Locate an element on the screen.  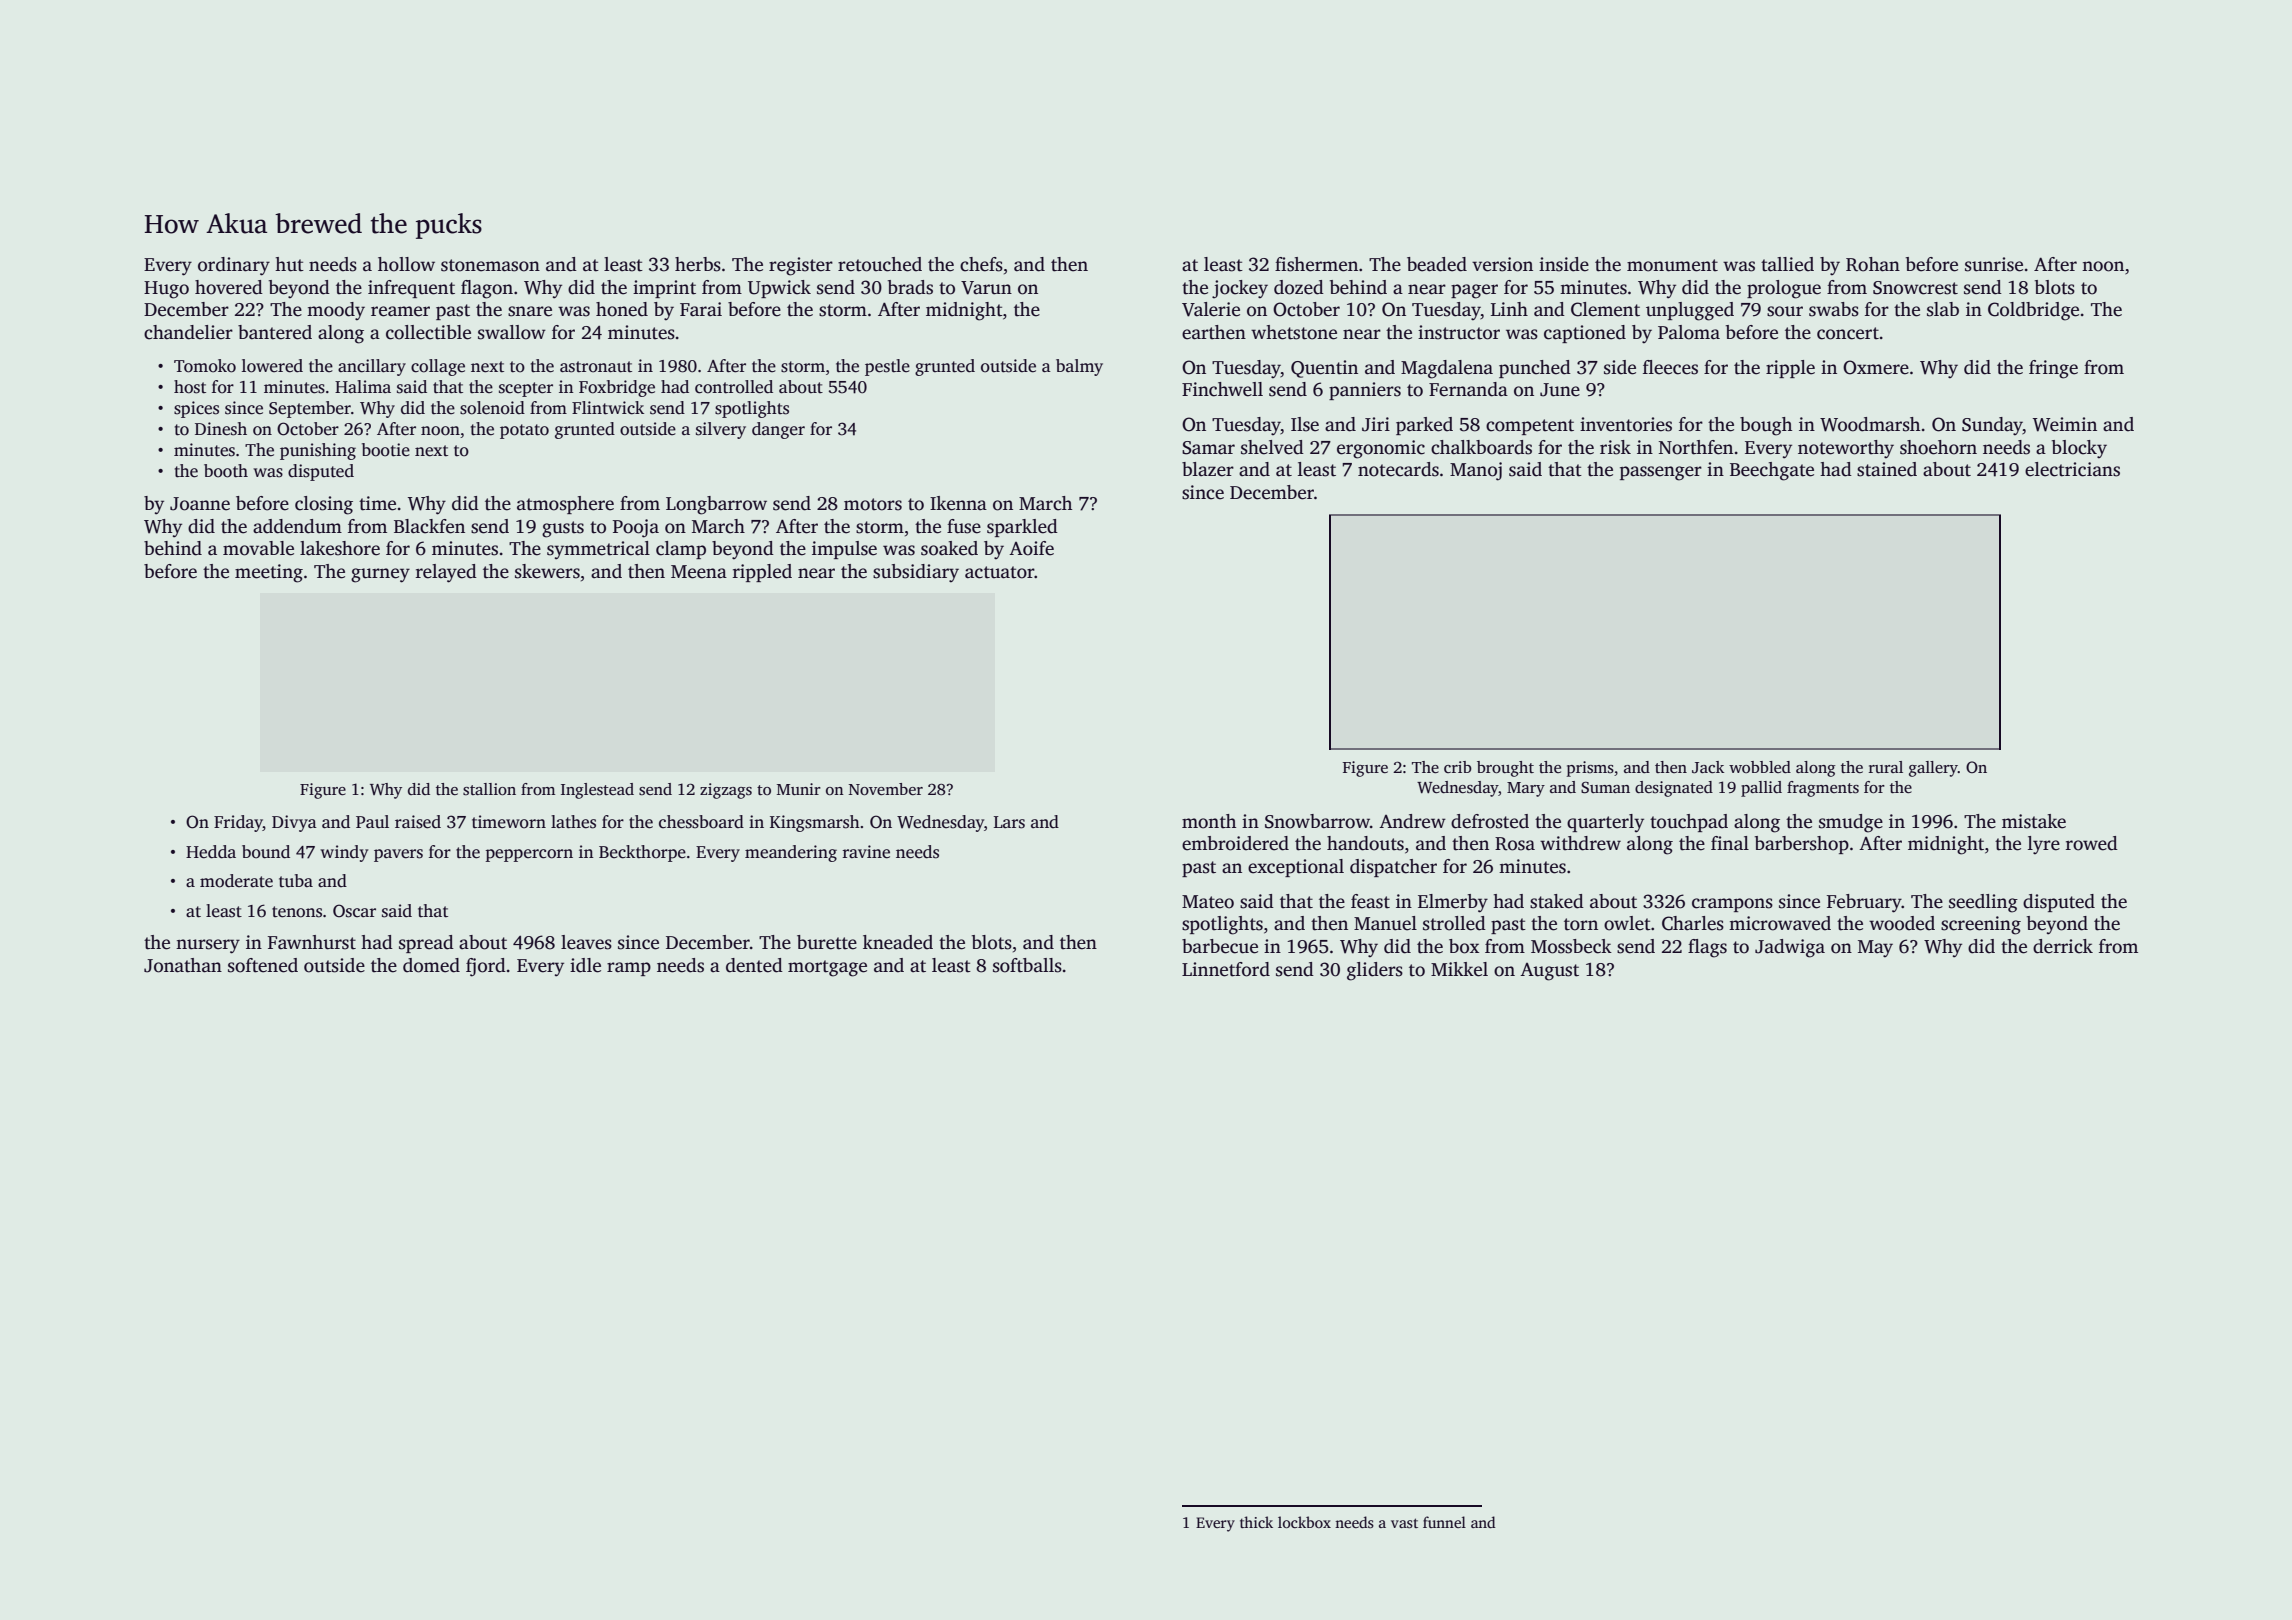
thick is located at coordinates (1256, 1522).
